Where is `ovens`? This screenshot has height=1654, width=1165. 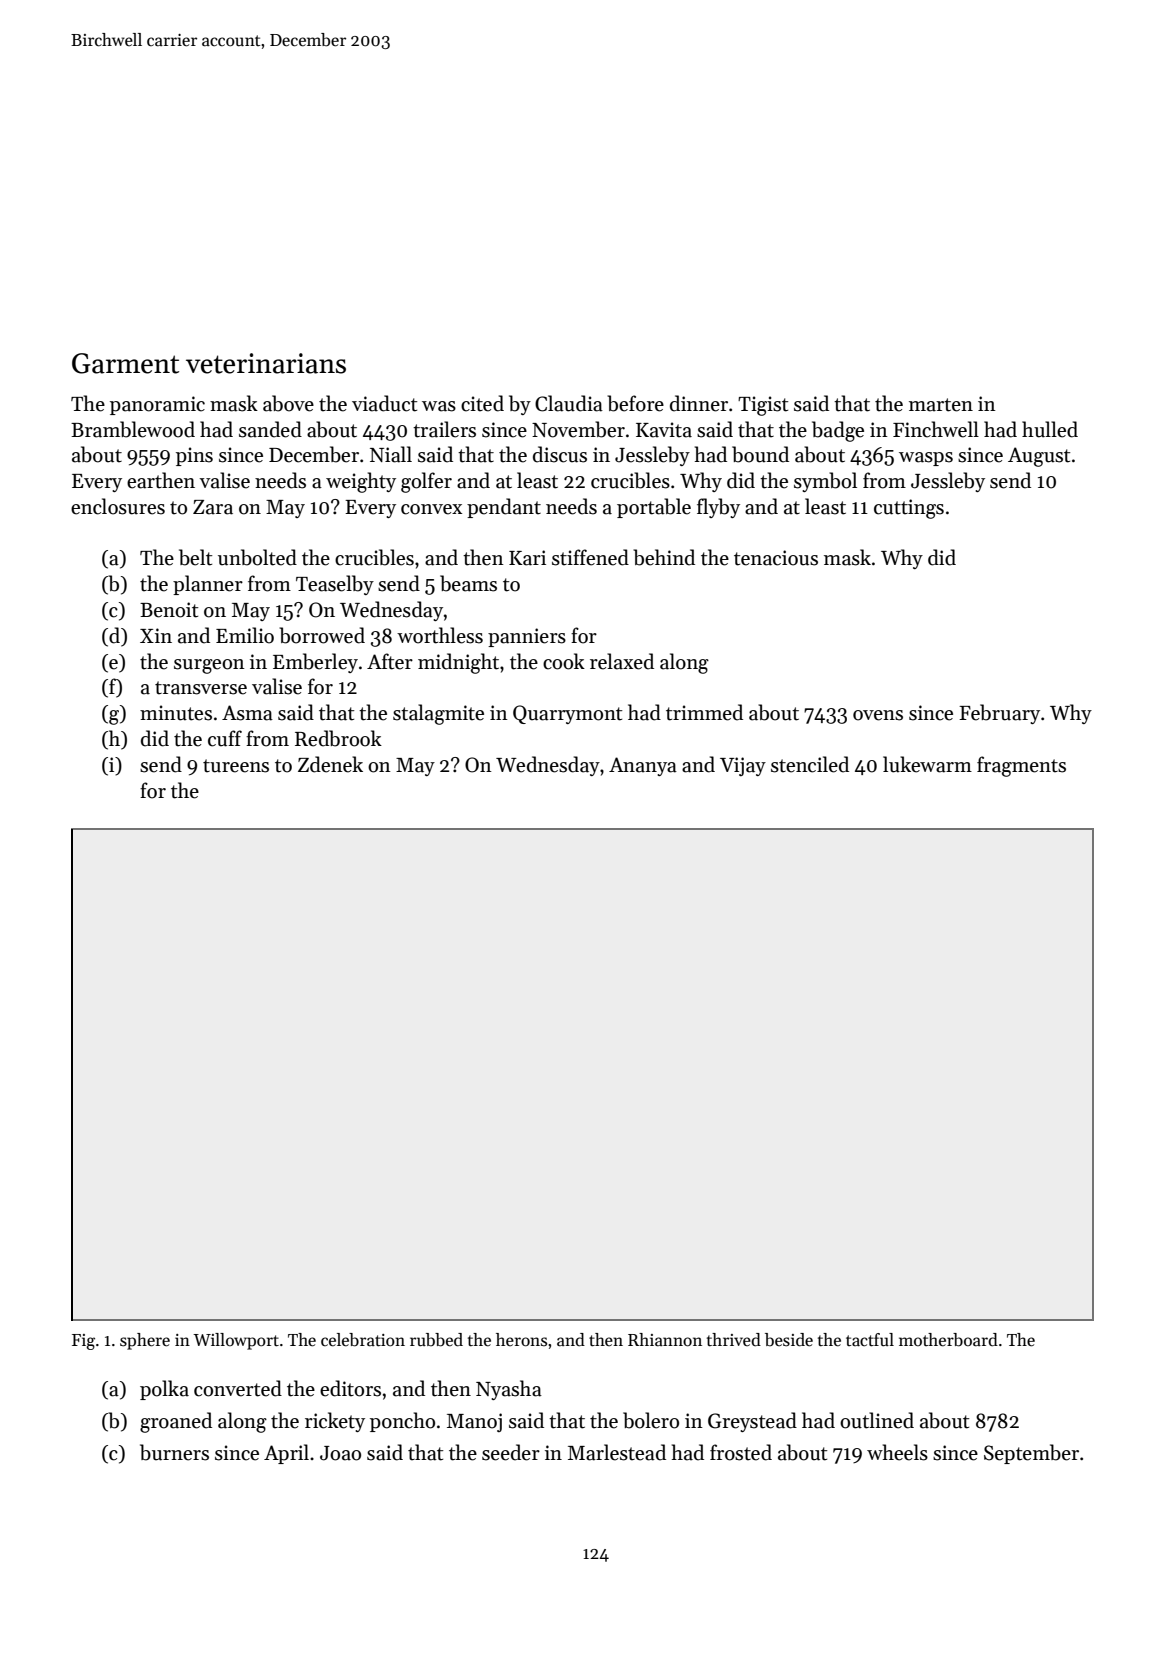
ovens is located at coordinates (878, 715).
